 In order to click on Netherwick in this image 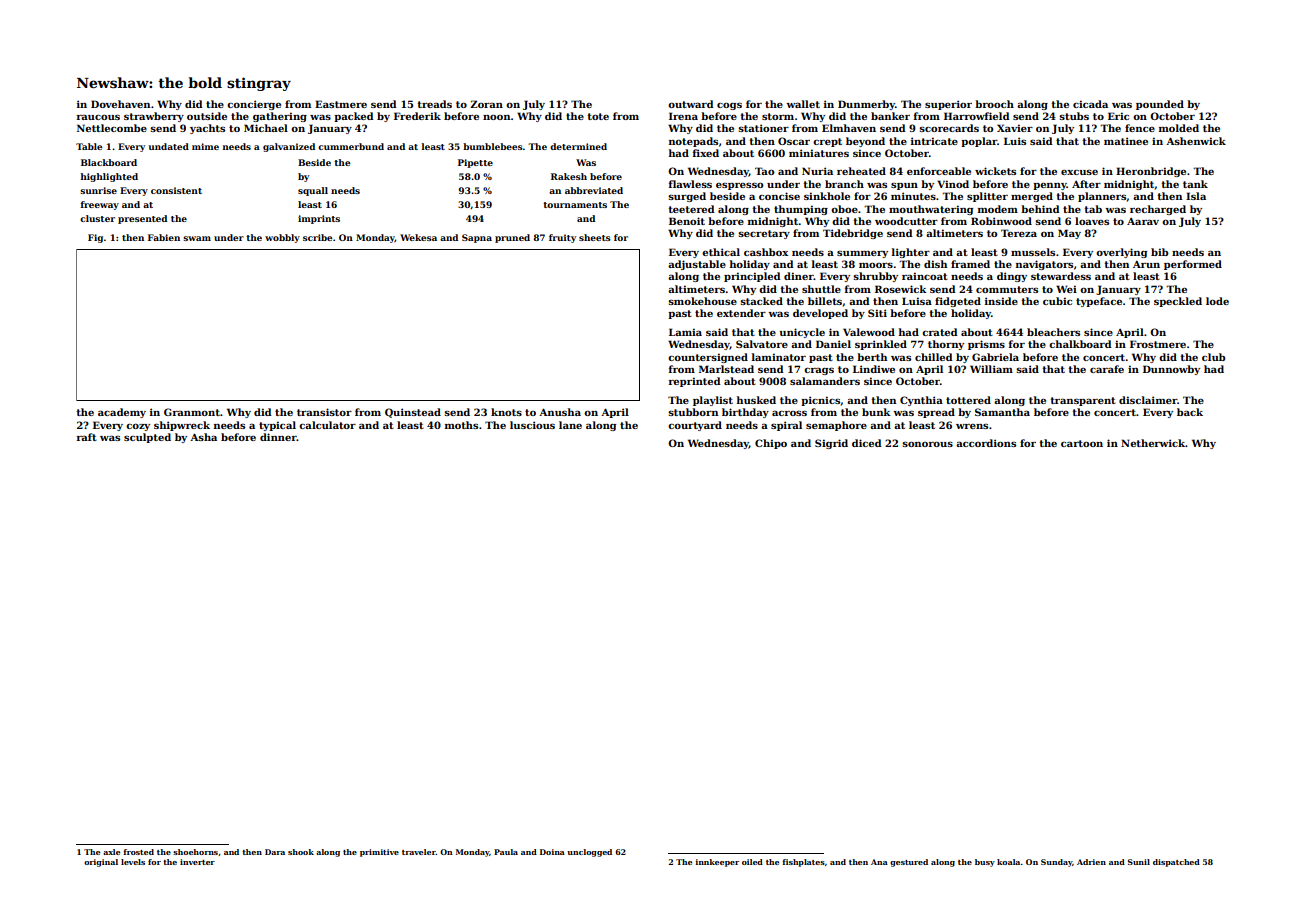, I will do `click(1153, 443)`.
